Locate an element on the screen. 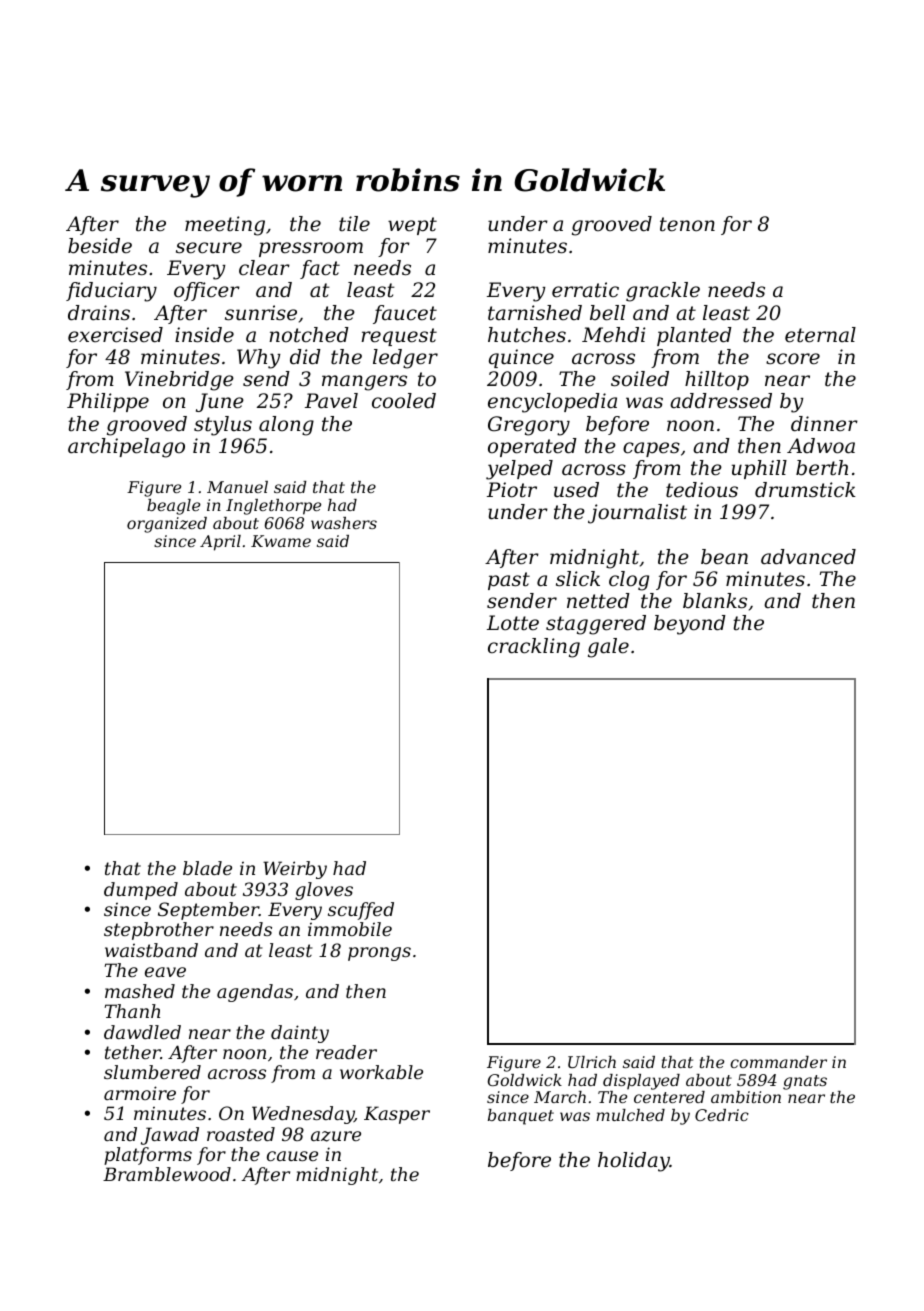 Image resolution: width=924 pixels, height=1311 pixels. Weirby is located at coordinates (295, 870).
